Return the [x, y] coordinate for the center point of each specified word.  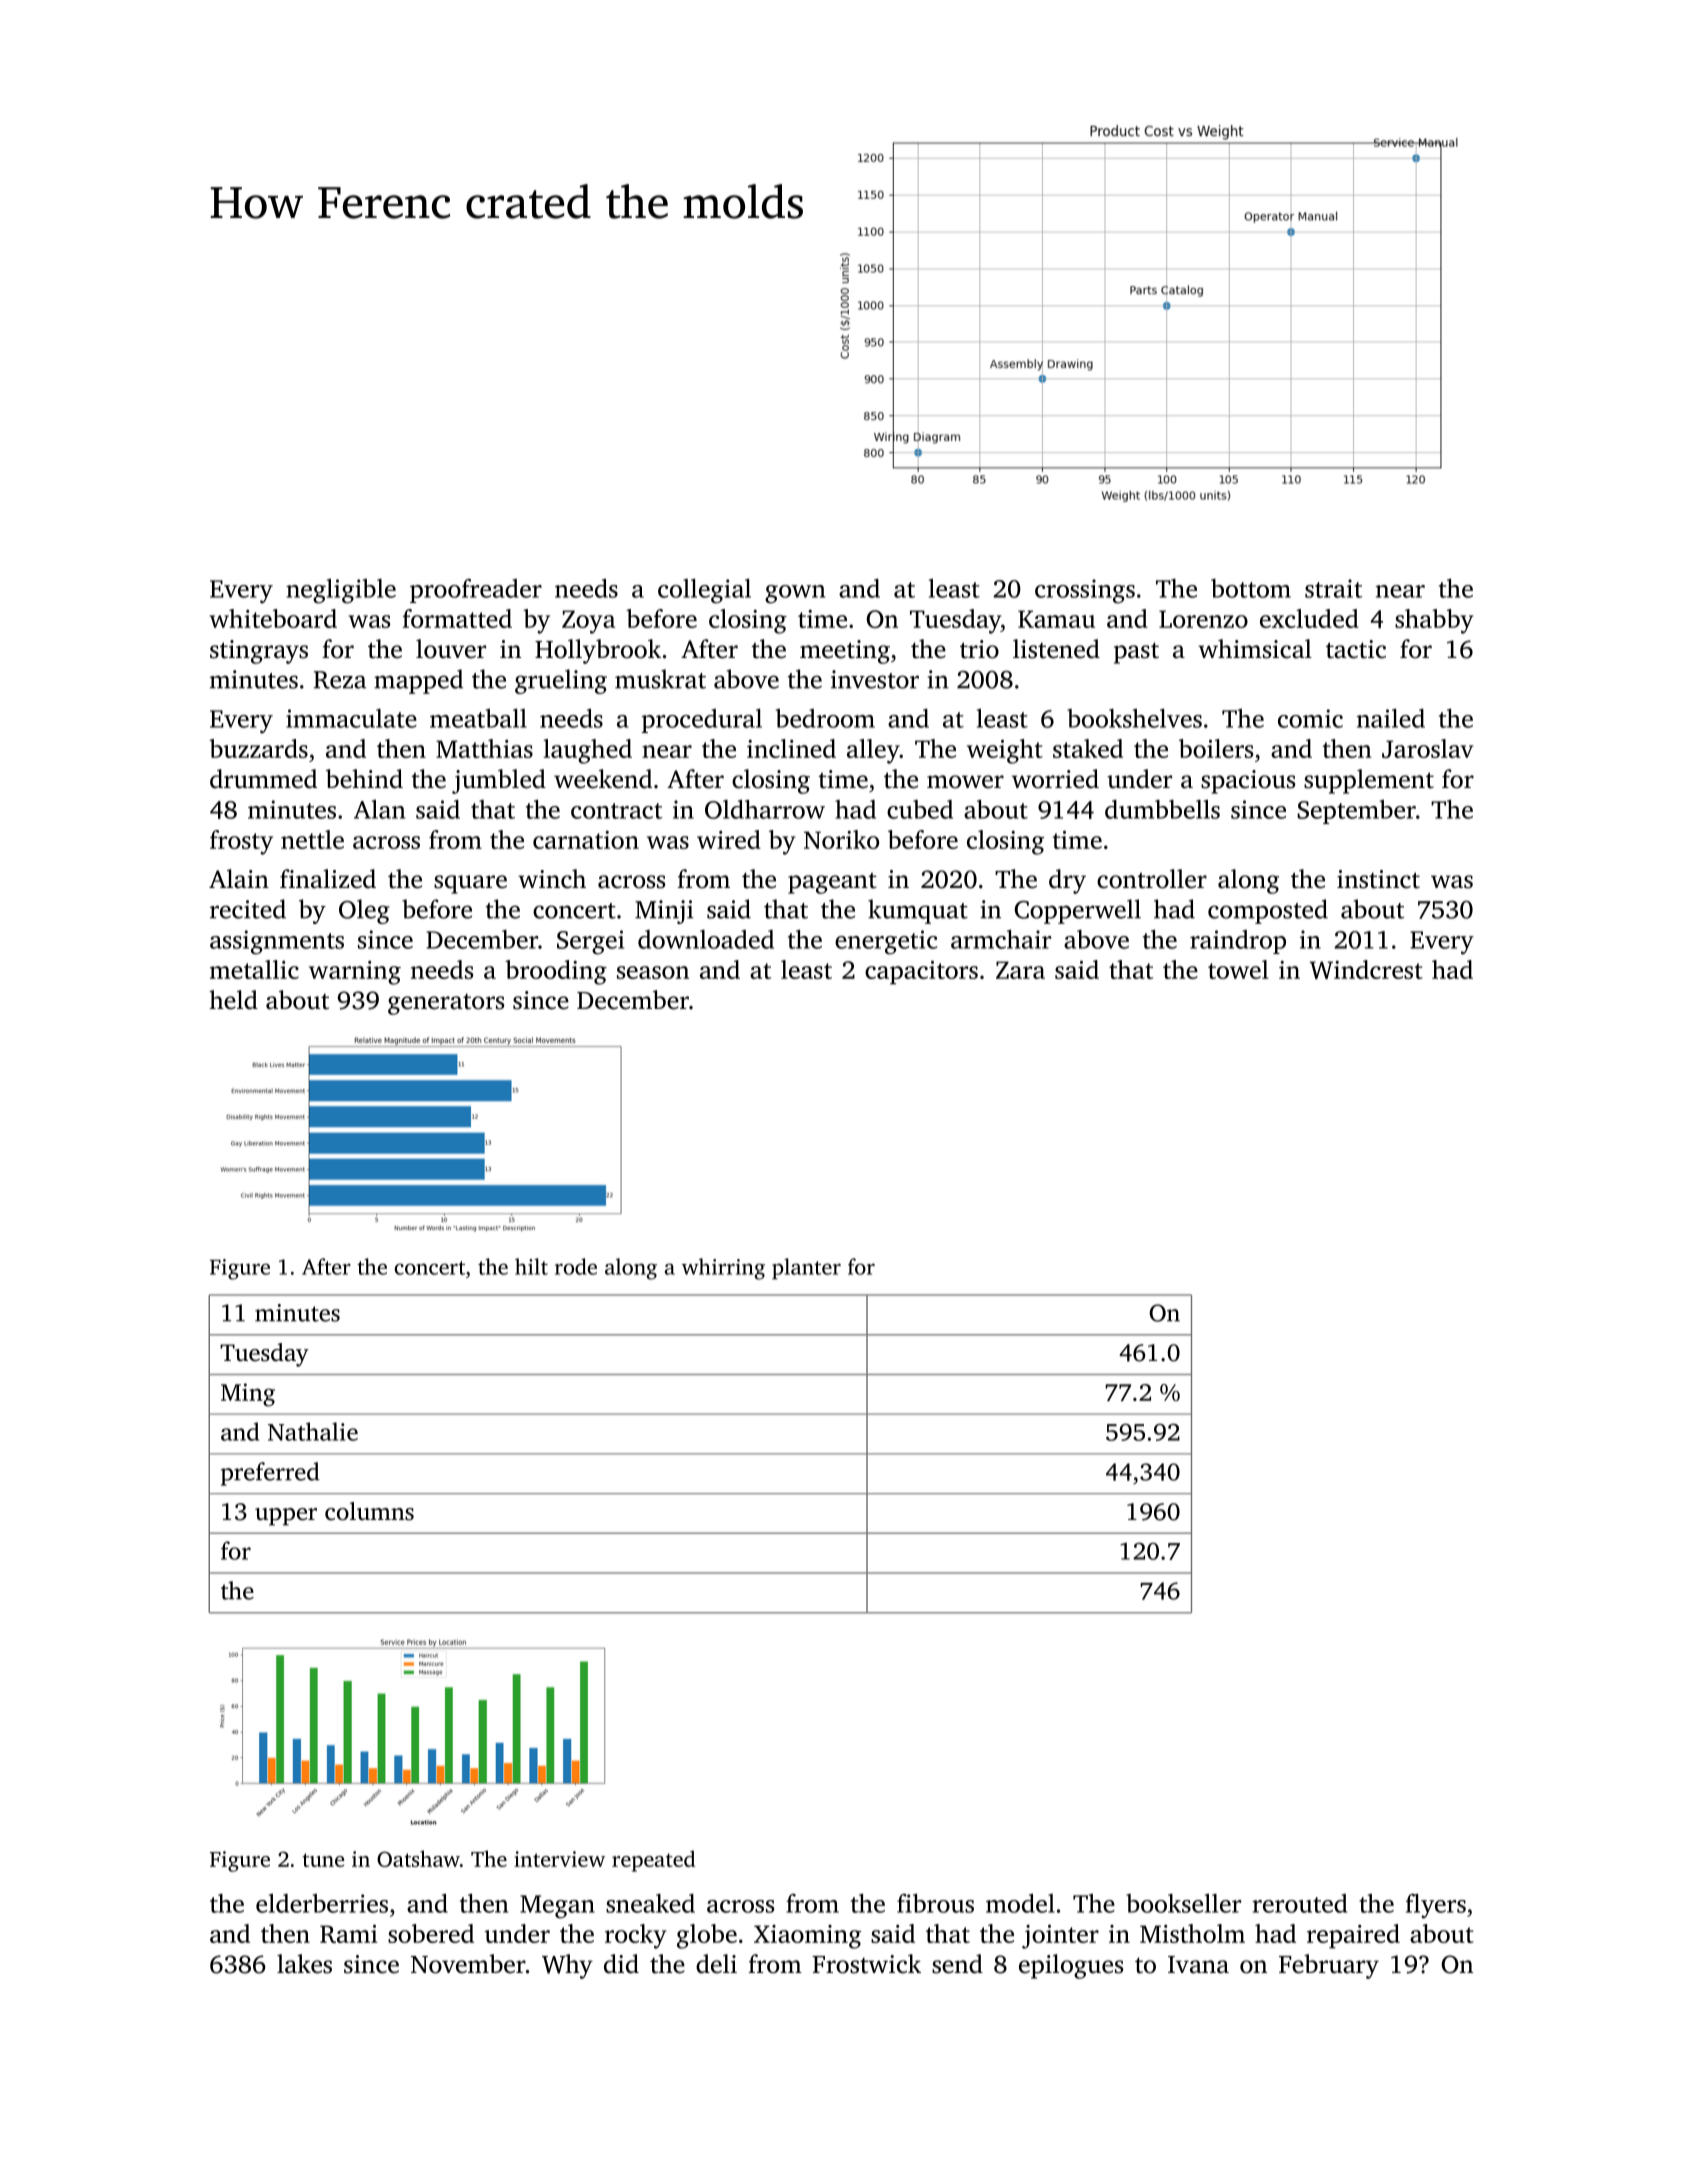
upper [286, 1517]
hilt [531, 1266]
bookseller [1183, 1903]
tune [323, 1860]
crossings [1085, 591]
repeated [653, 1861]
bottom [1251, 588]
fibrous [935, 1903]
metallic [254, 969]
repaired [1353, 1936]
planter [806, 1269]
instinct [1378, 879]
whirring [723, 1269]
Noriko [841, 839]
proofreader [476, 591]
